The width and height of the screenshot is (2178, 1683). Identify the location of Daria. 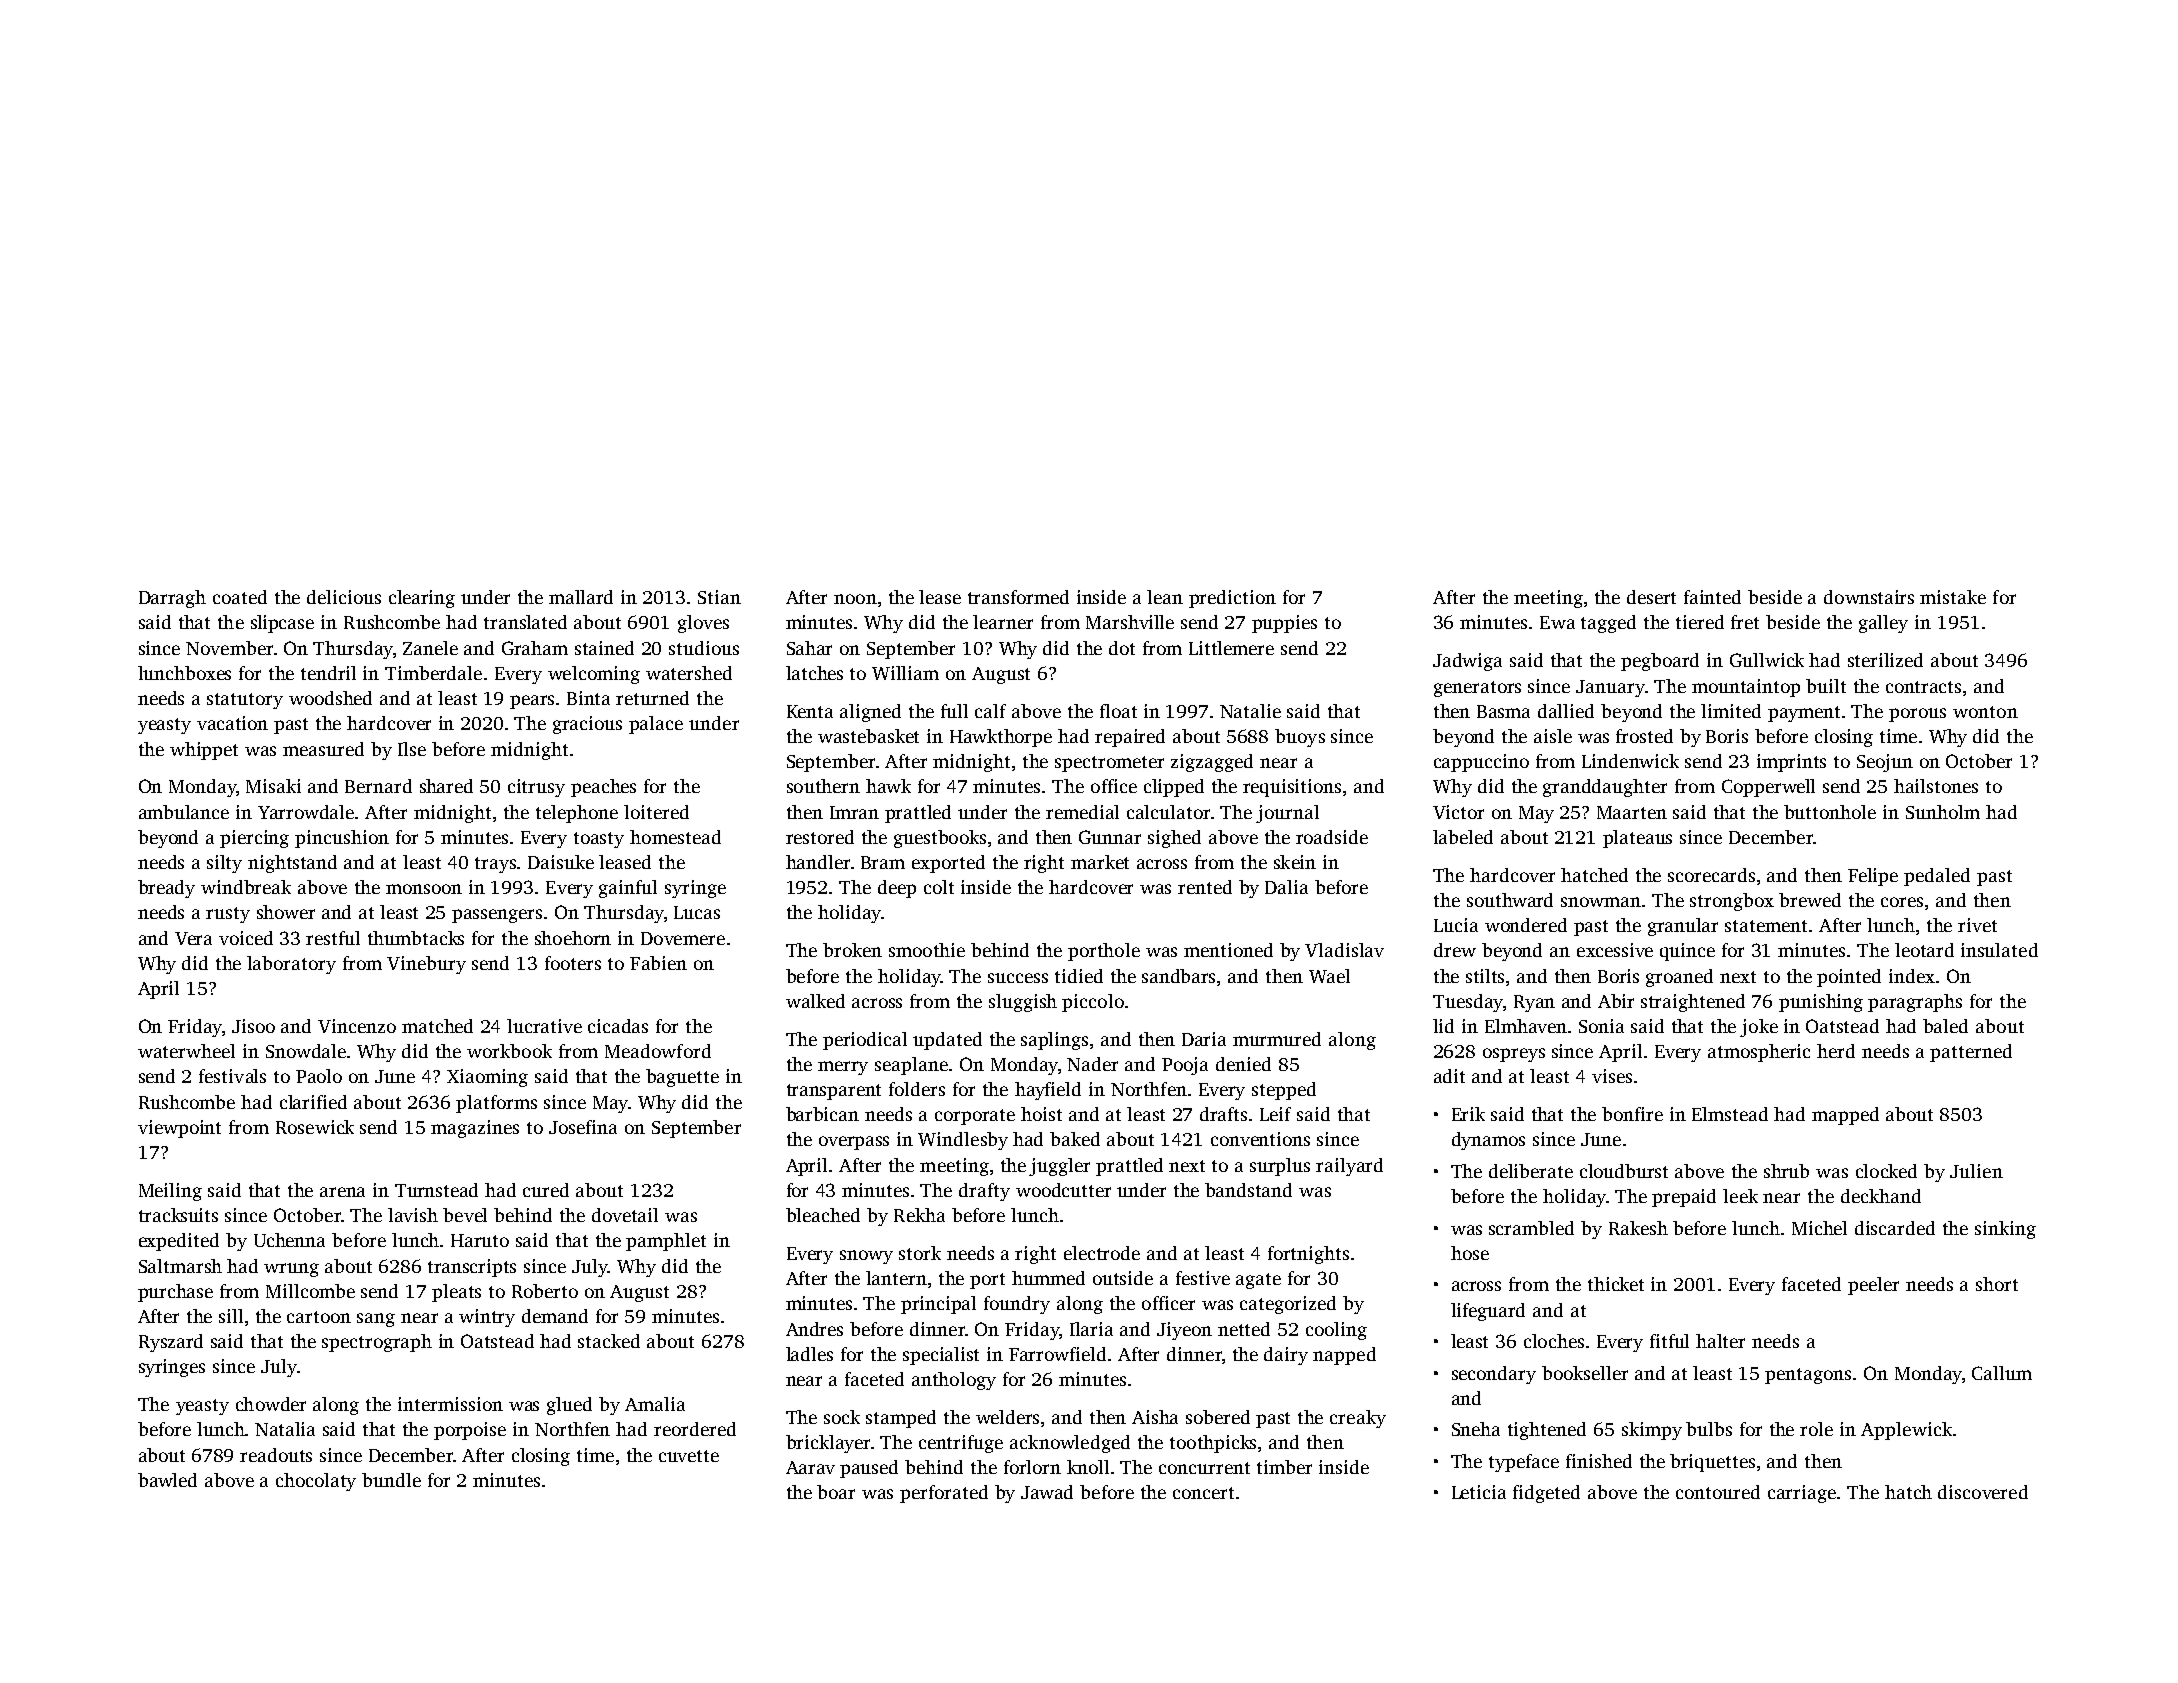
(1204, 1039).
